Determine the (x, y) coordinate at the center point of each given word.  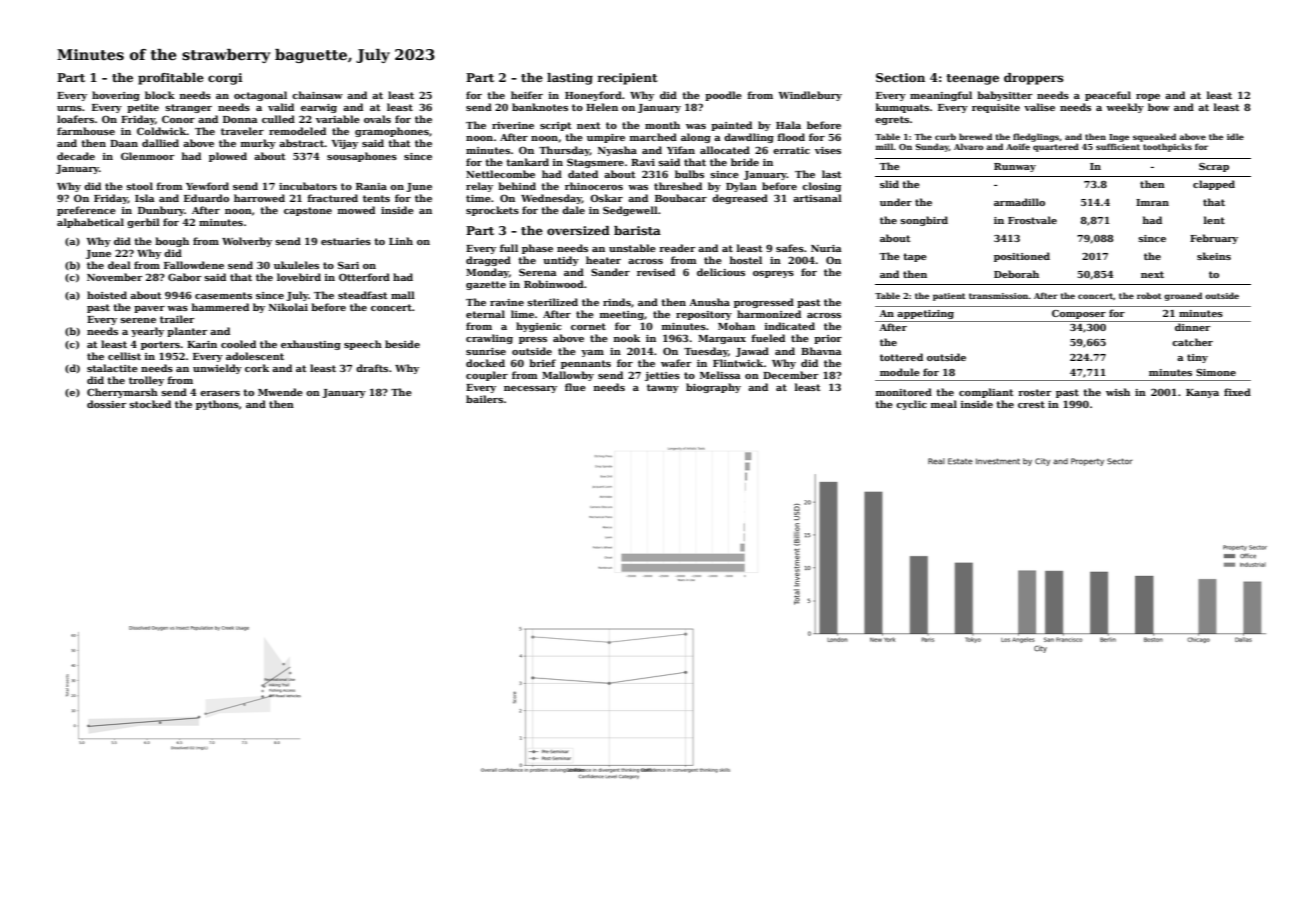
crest (1031, 404)
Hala (788, 125)
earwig (319, 108)
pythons (217, 405)
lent (1214, 220)
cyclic (911, 405)
